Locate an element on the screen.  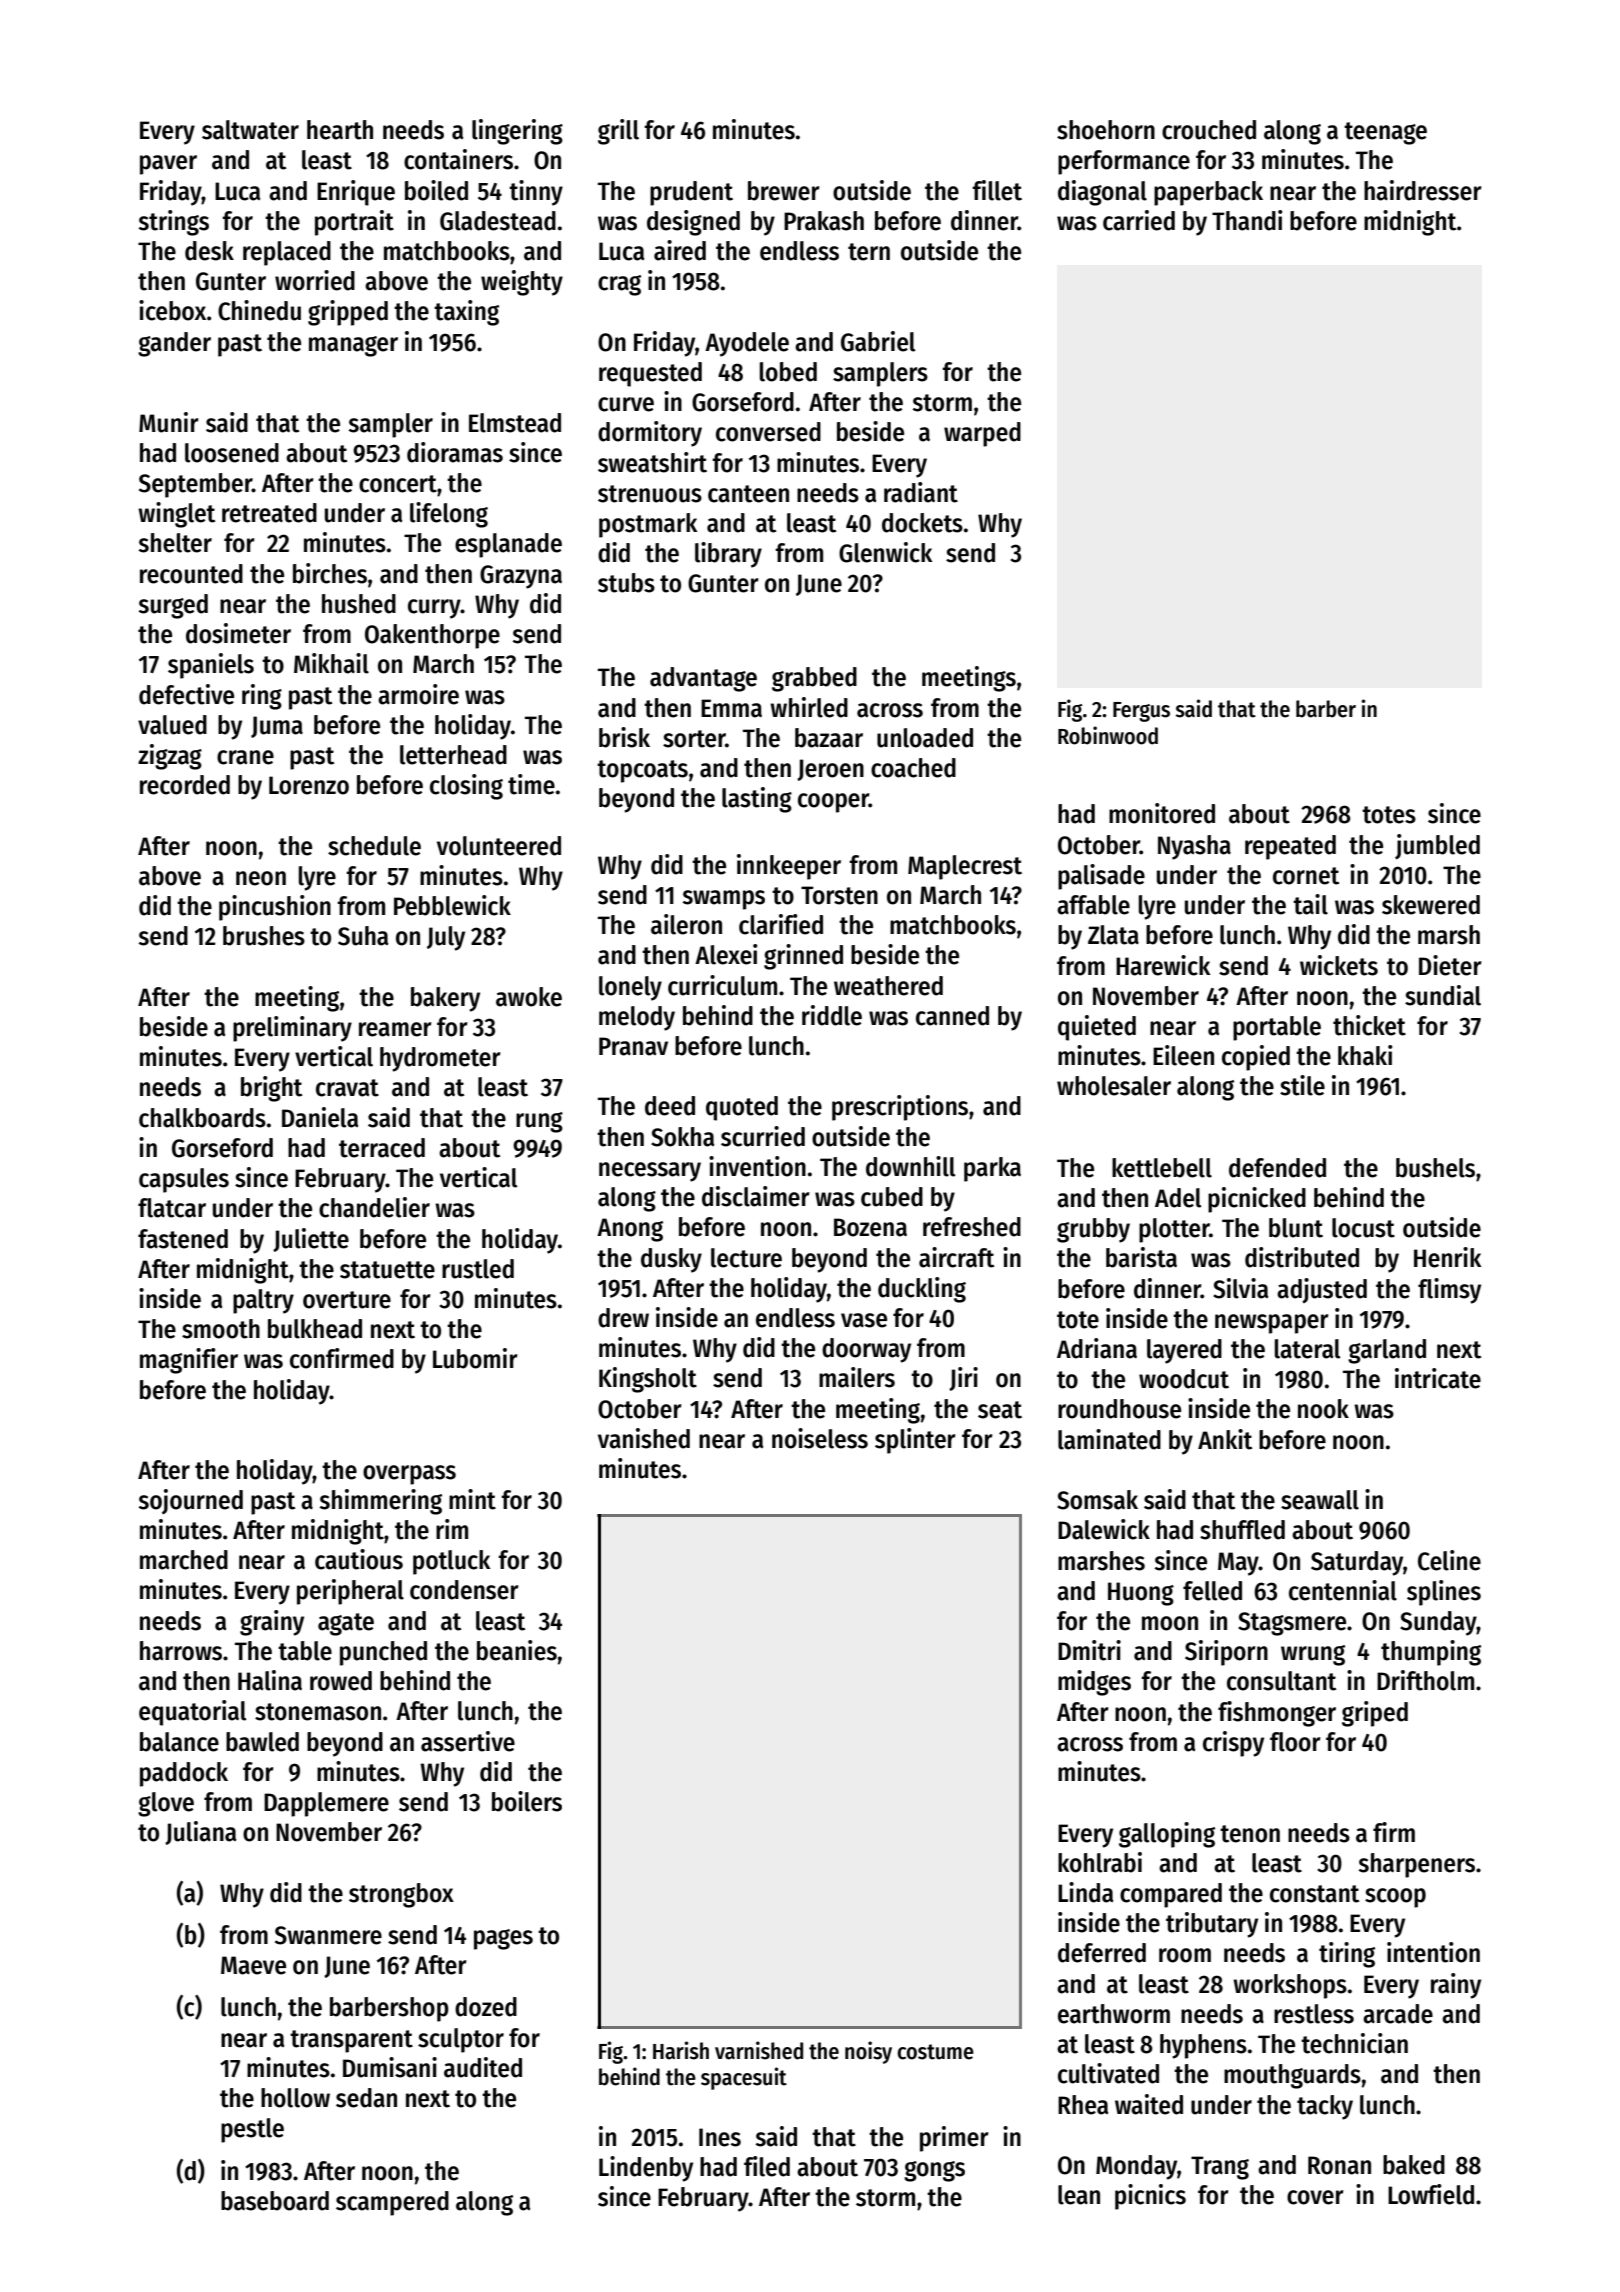
hairdresser is located at coordinates (1423, 190).
